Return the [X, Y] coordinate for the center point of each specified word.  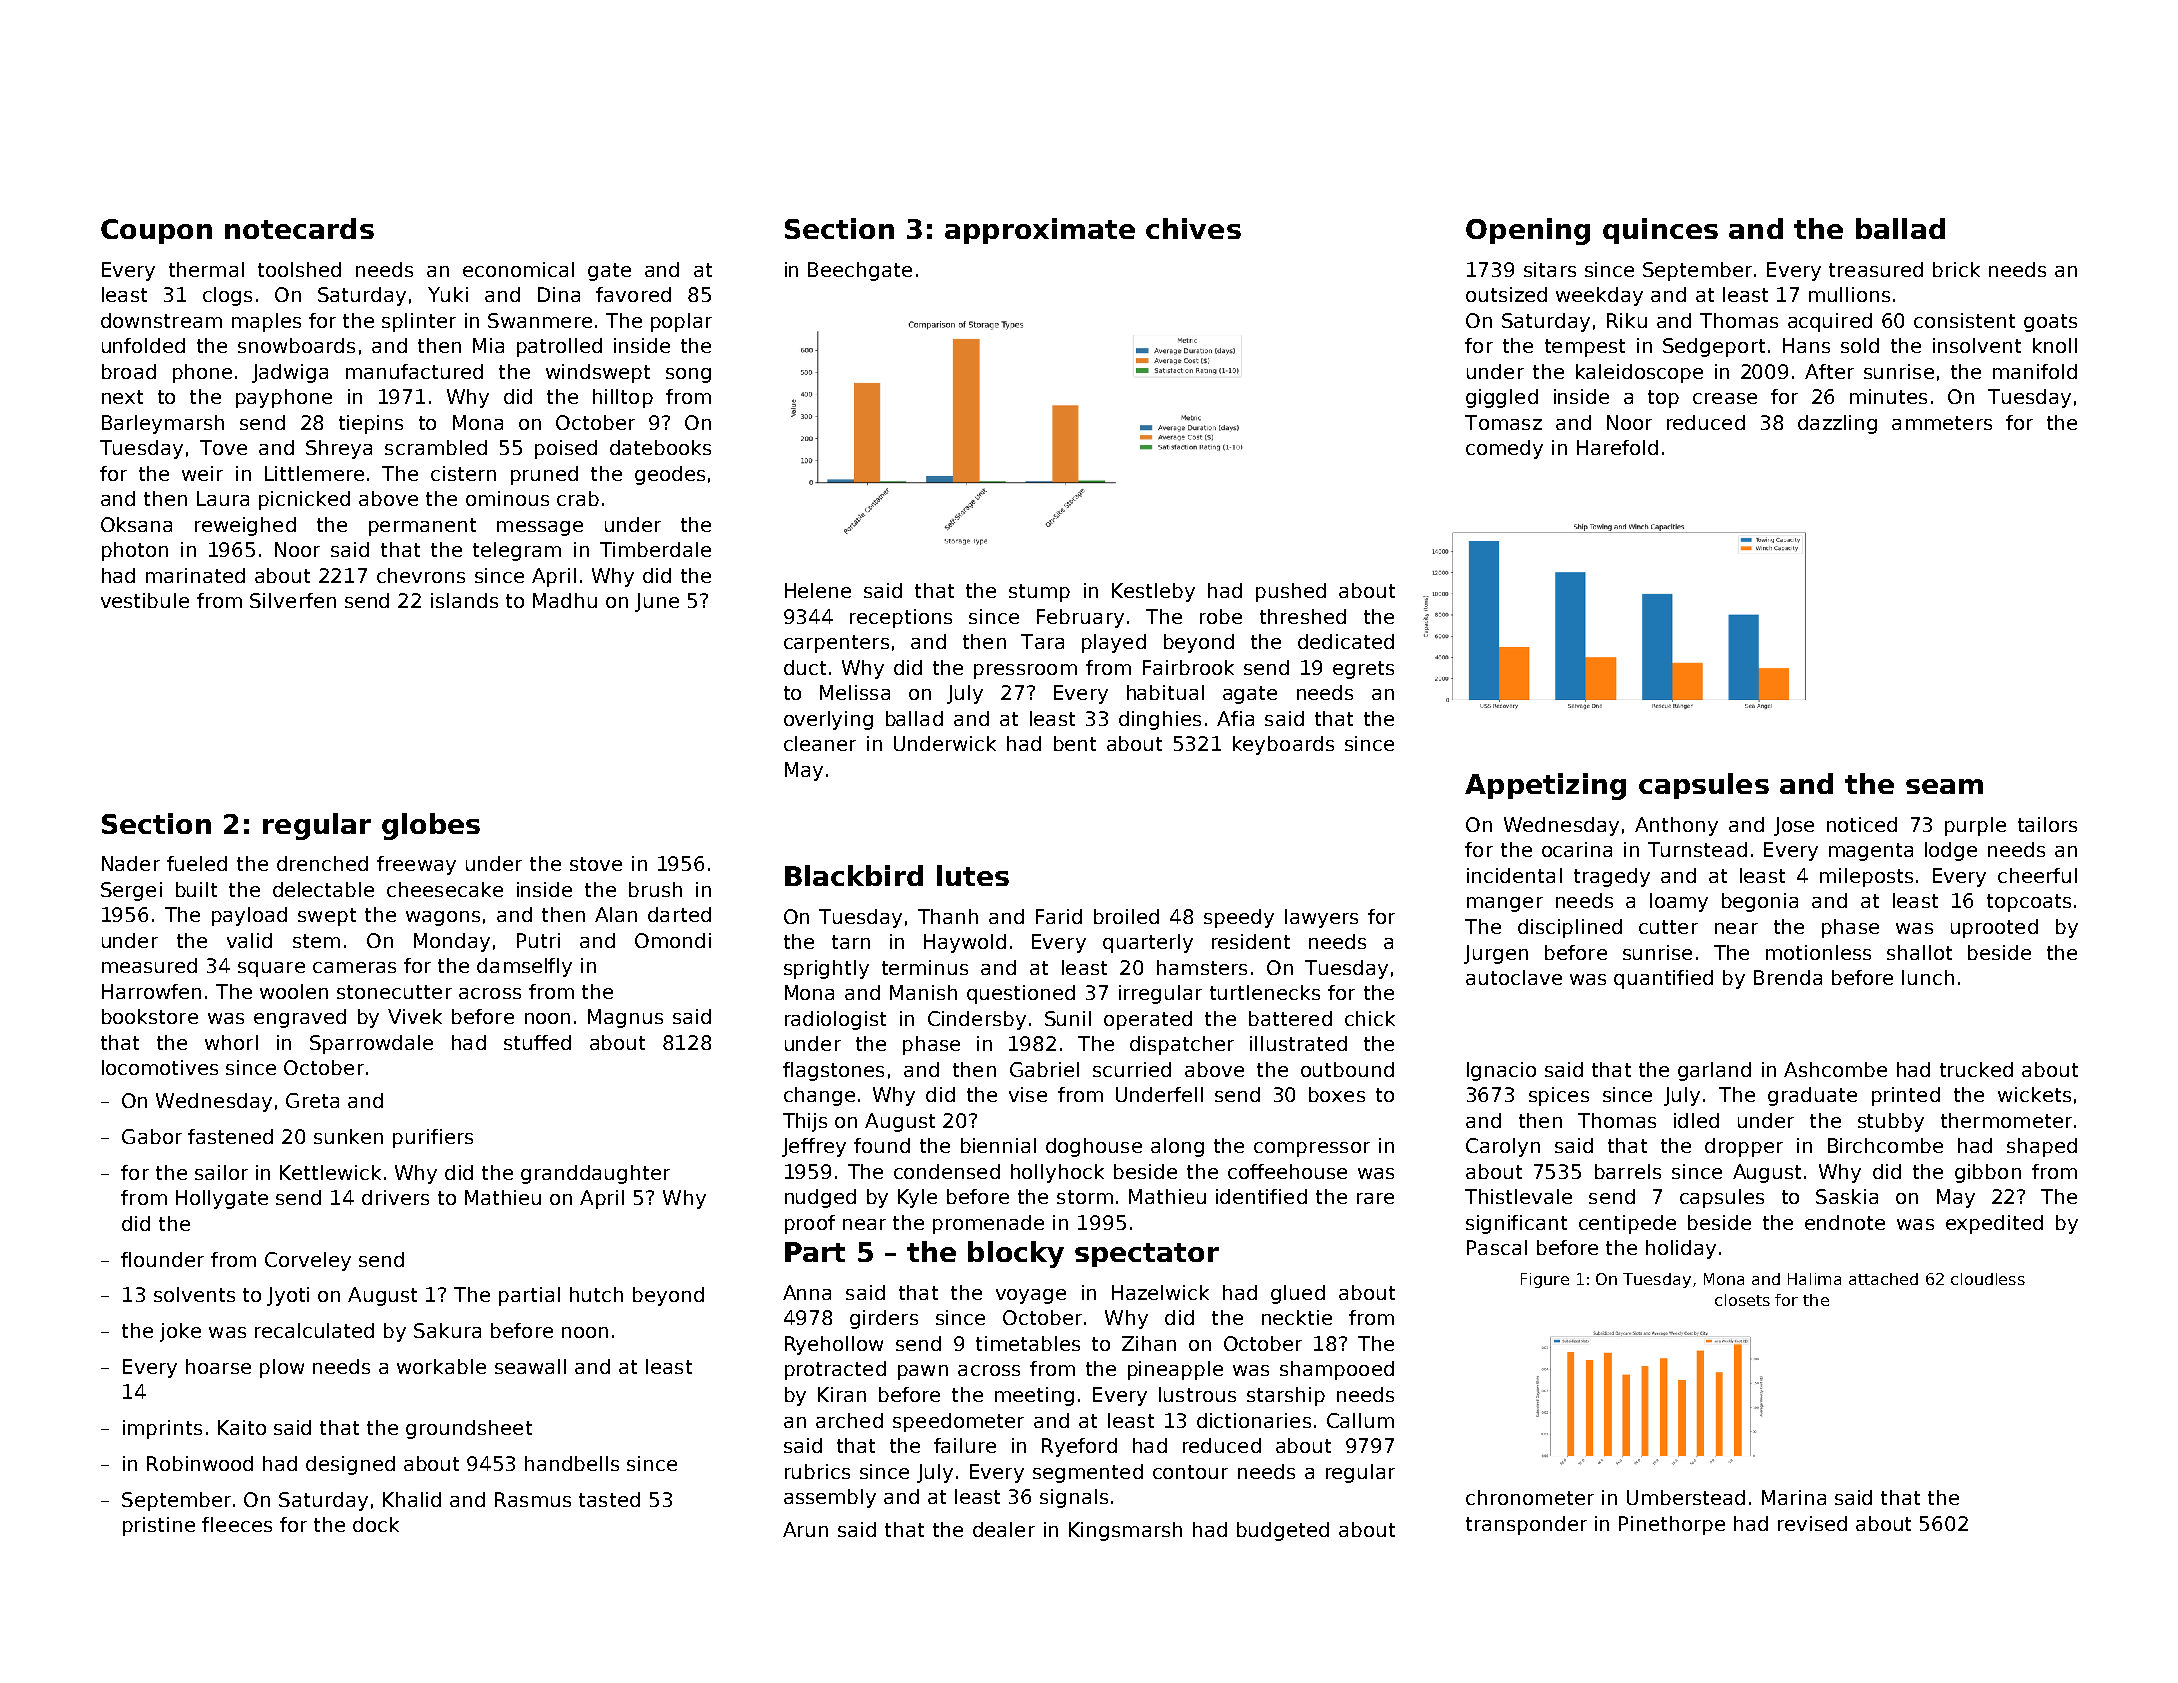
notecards [299, 228]
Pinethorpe [1672, 1525]
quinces [1660, 231]
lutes [973, 875]
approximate [1040, 231]
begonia [1760, 902]
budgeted [1283, 1531]
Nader [131, 863]
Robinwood [200, 1463]
